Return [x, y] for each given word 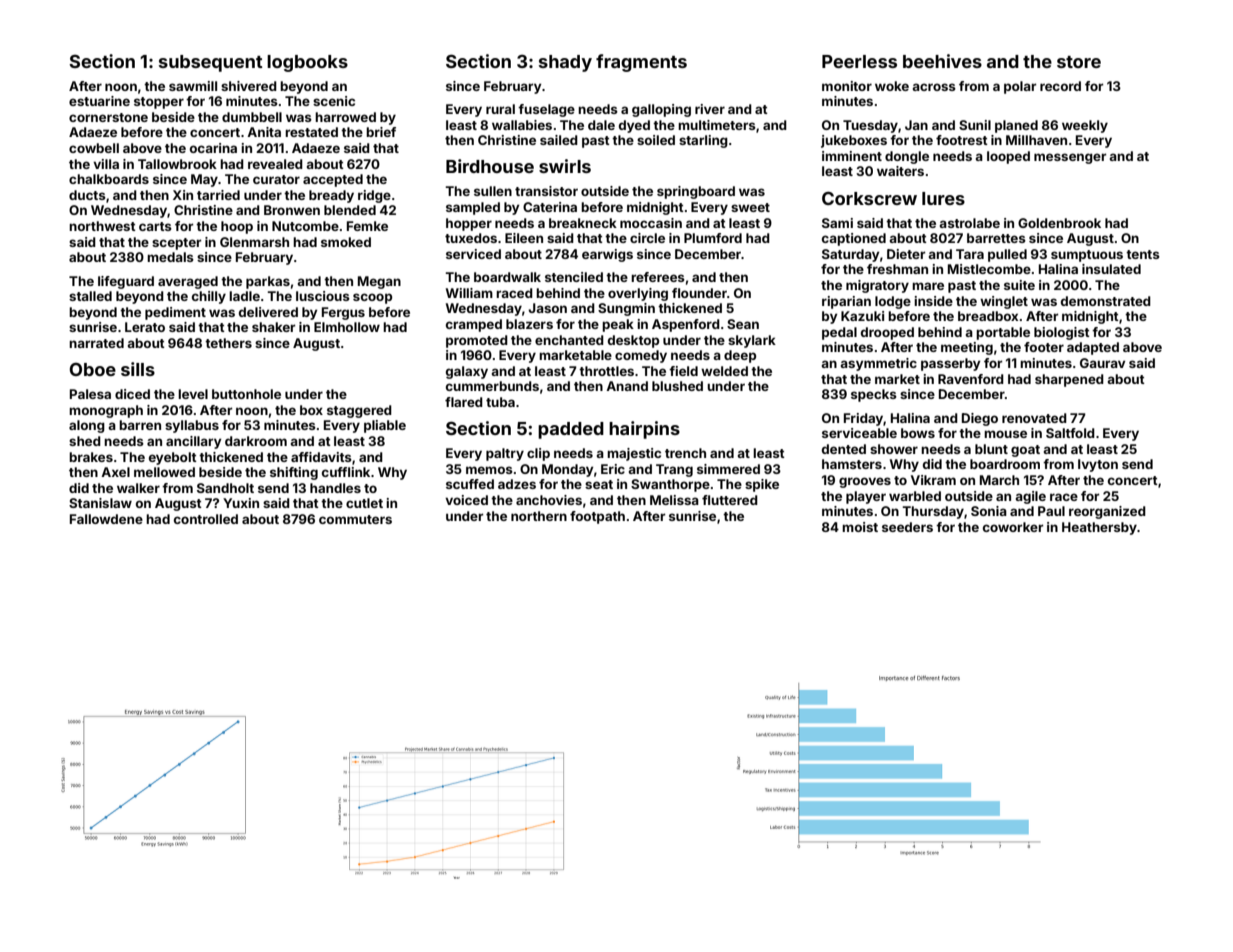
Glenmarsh [254, 242]
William [469, 293]
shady [565, 63]
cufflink [346, 472]
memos [489, 470]
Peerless [859, 61]
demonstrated [1106, 301]
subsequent [211, 63]
